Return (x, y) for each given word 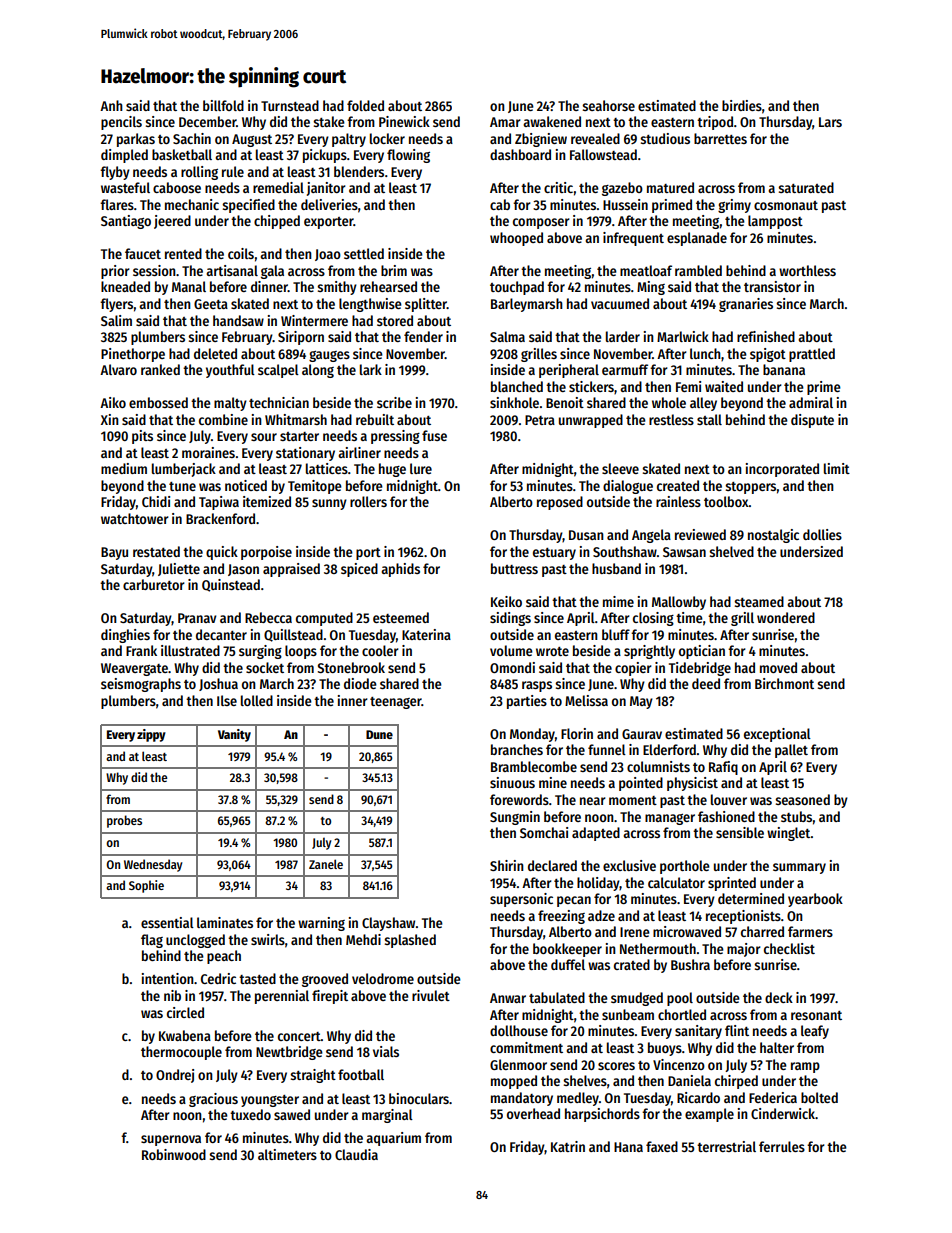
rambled (698, 270)
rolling (199, 173)
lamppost (775, 222)
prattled (812, 355)
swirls (268, 939)
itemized (267, 501)
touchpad (517, 288)
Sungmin (515, 818)
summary (799, 868)
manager (670, 819)
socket (265, 667)
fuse (434, 435)
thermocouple (181, 1053)
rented (183, 253)
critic (558, 187)
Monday (532, 735)
